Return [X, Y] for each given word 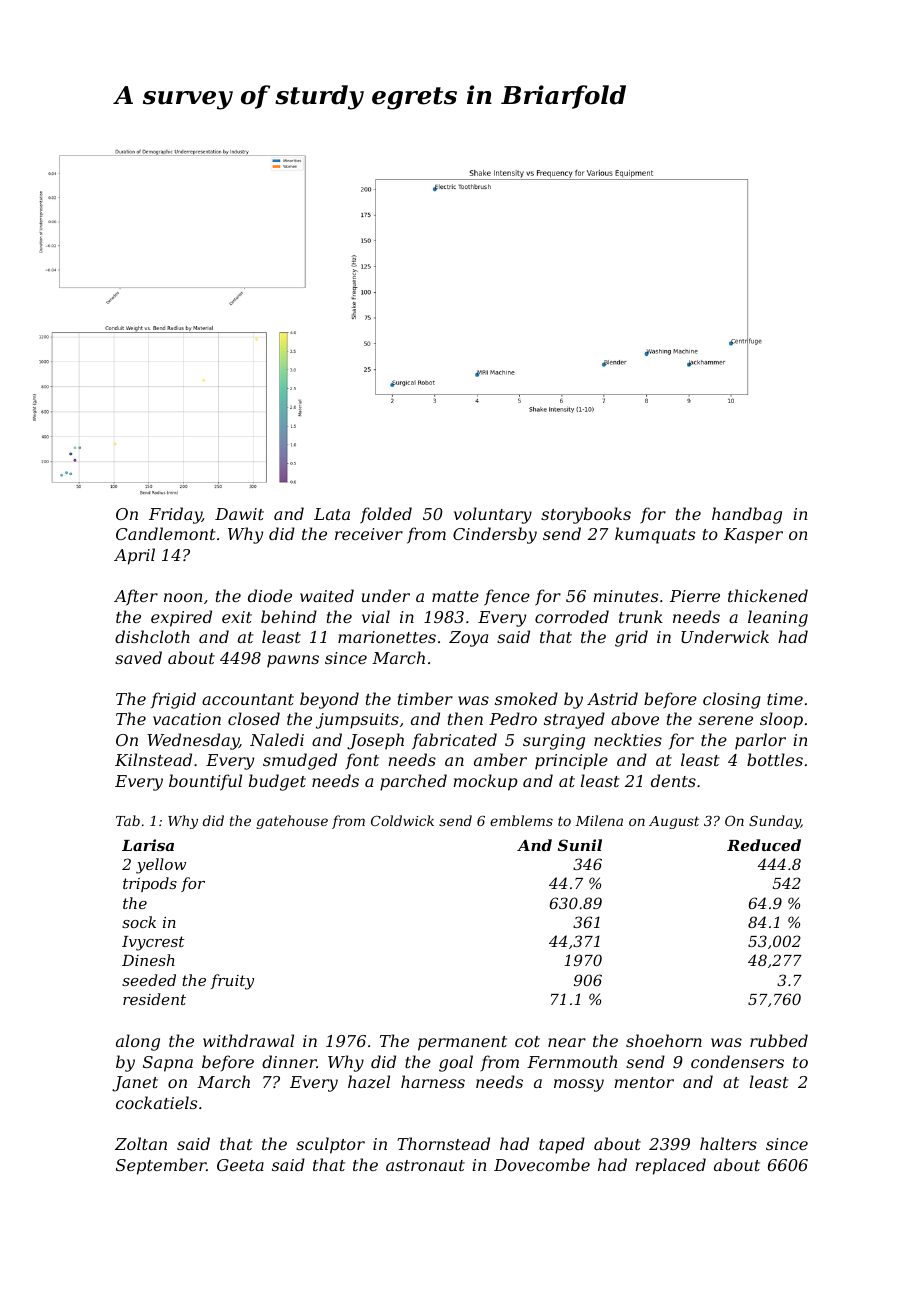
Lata [332, 514]
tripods [150, 884]
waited [327, 595]
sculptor [330, 1145]
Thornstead [443, 1143]
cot [527, 1041]
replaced [670, 1166]
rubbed [779, 1040]
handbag [747, 515]
